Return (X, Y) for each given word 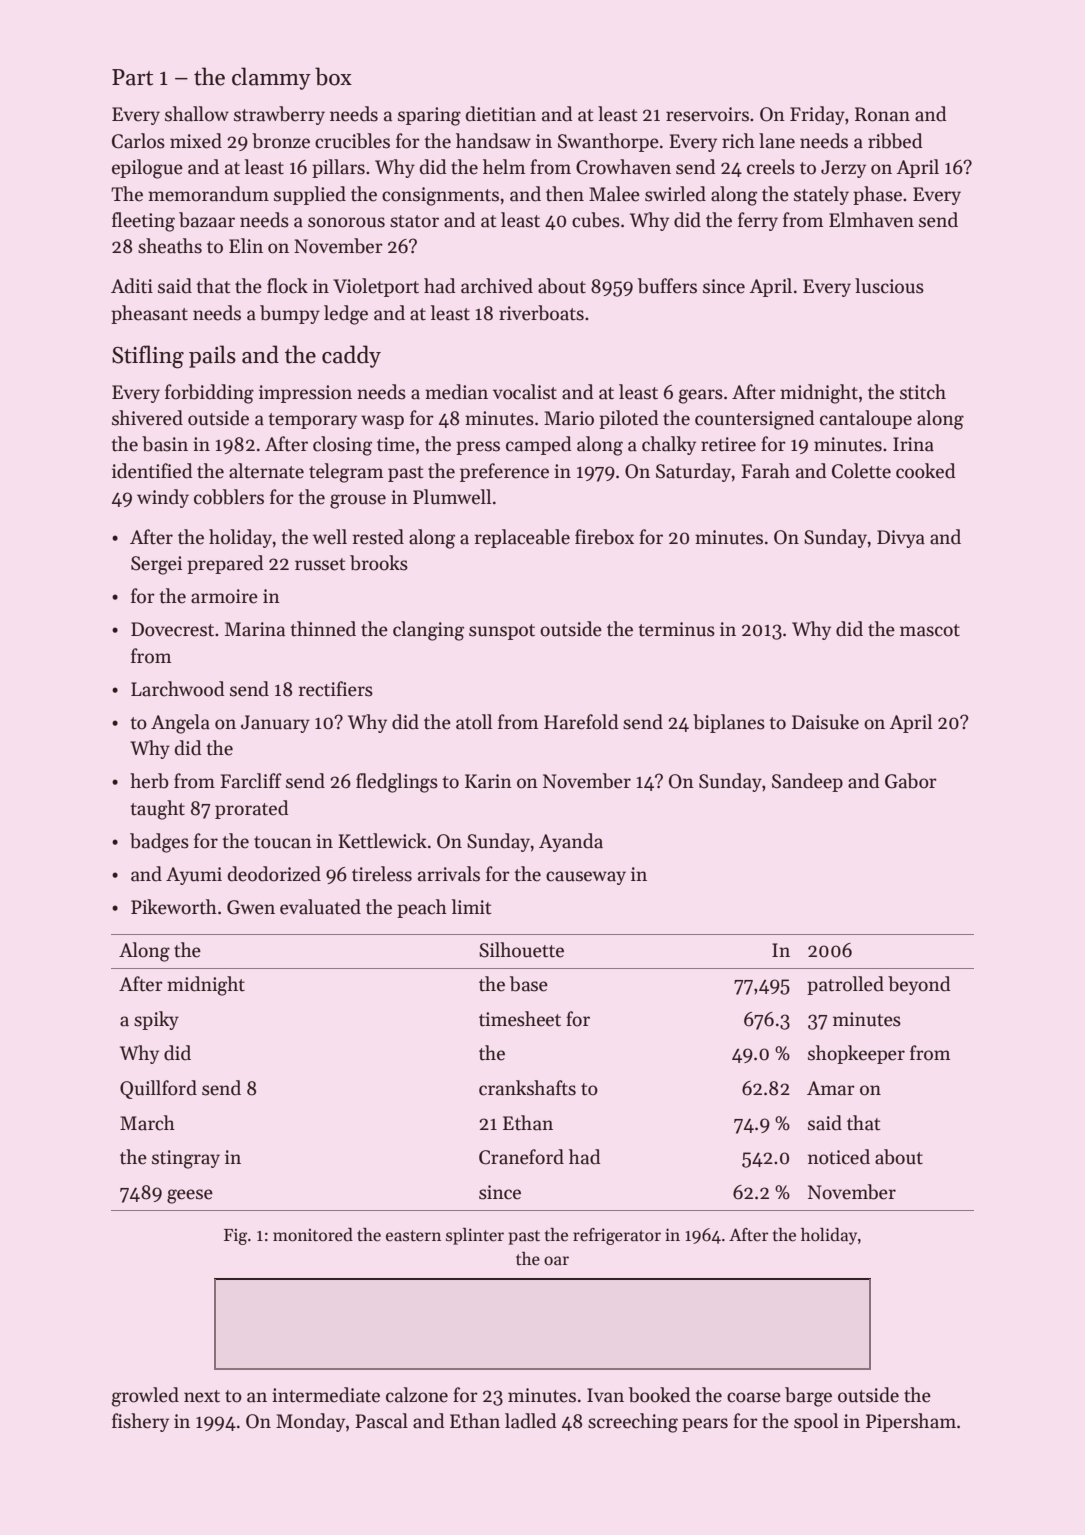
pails (212, 356)
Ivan (605, 1395)
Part (132, 77)
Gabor (911, 781)
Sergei (156, 565)
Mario (569, 418)
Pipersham (911, 1422)
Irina (913, 444)
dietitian (501, 114)
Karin (488, 781)
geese (190, 1196)
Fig (235, 1237)
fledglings (397, 783)
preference (504, 472)
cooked (925, 471)
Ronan (882, 114)
